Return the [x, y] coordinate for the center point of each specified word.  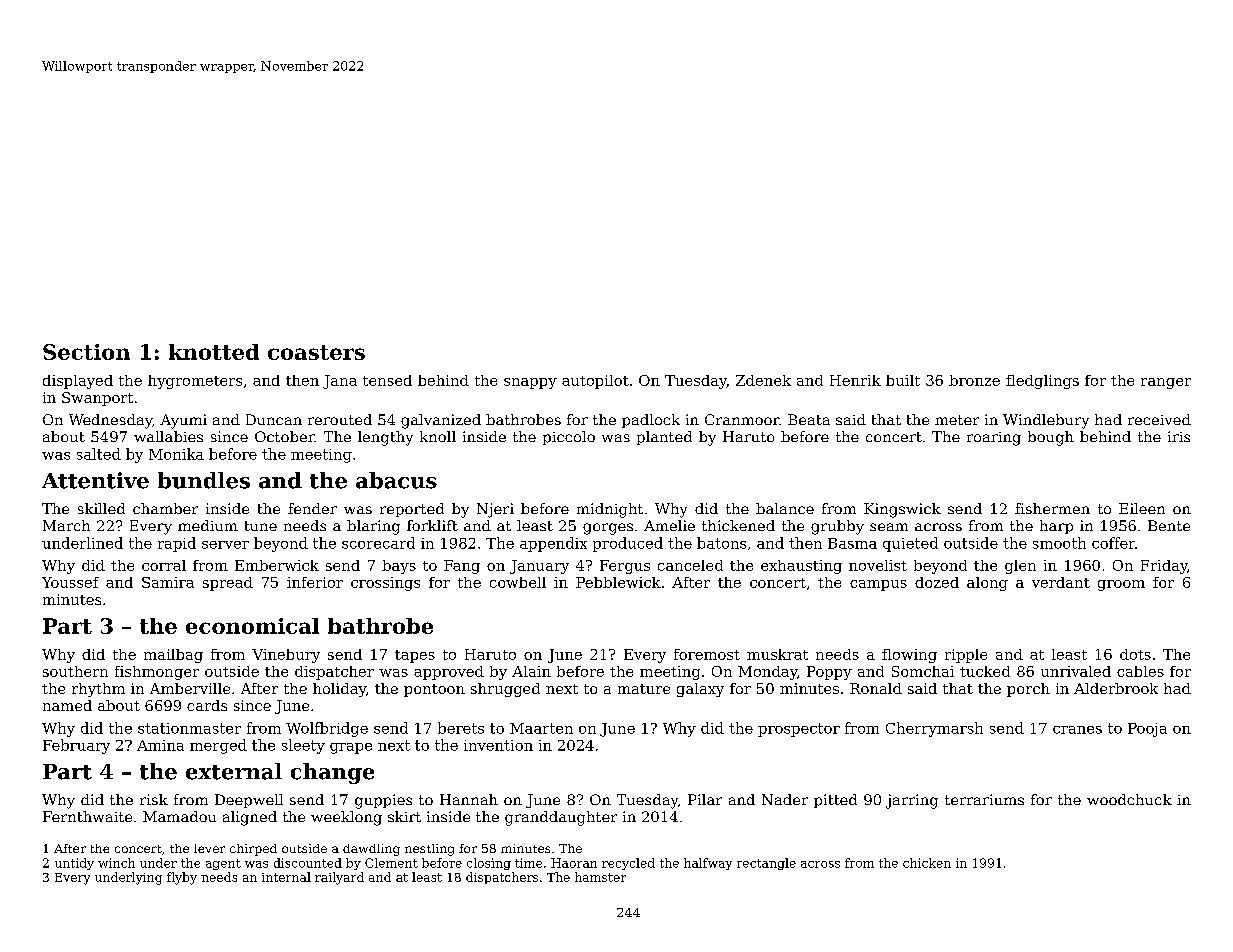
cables [1140, 671]
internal [286, 877]
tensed [387, 380]
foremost [707, 654]
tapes [415, 656]
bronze [974, 380]
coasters [316, 352]
